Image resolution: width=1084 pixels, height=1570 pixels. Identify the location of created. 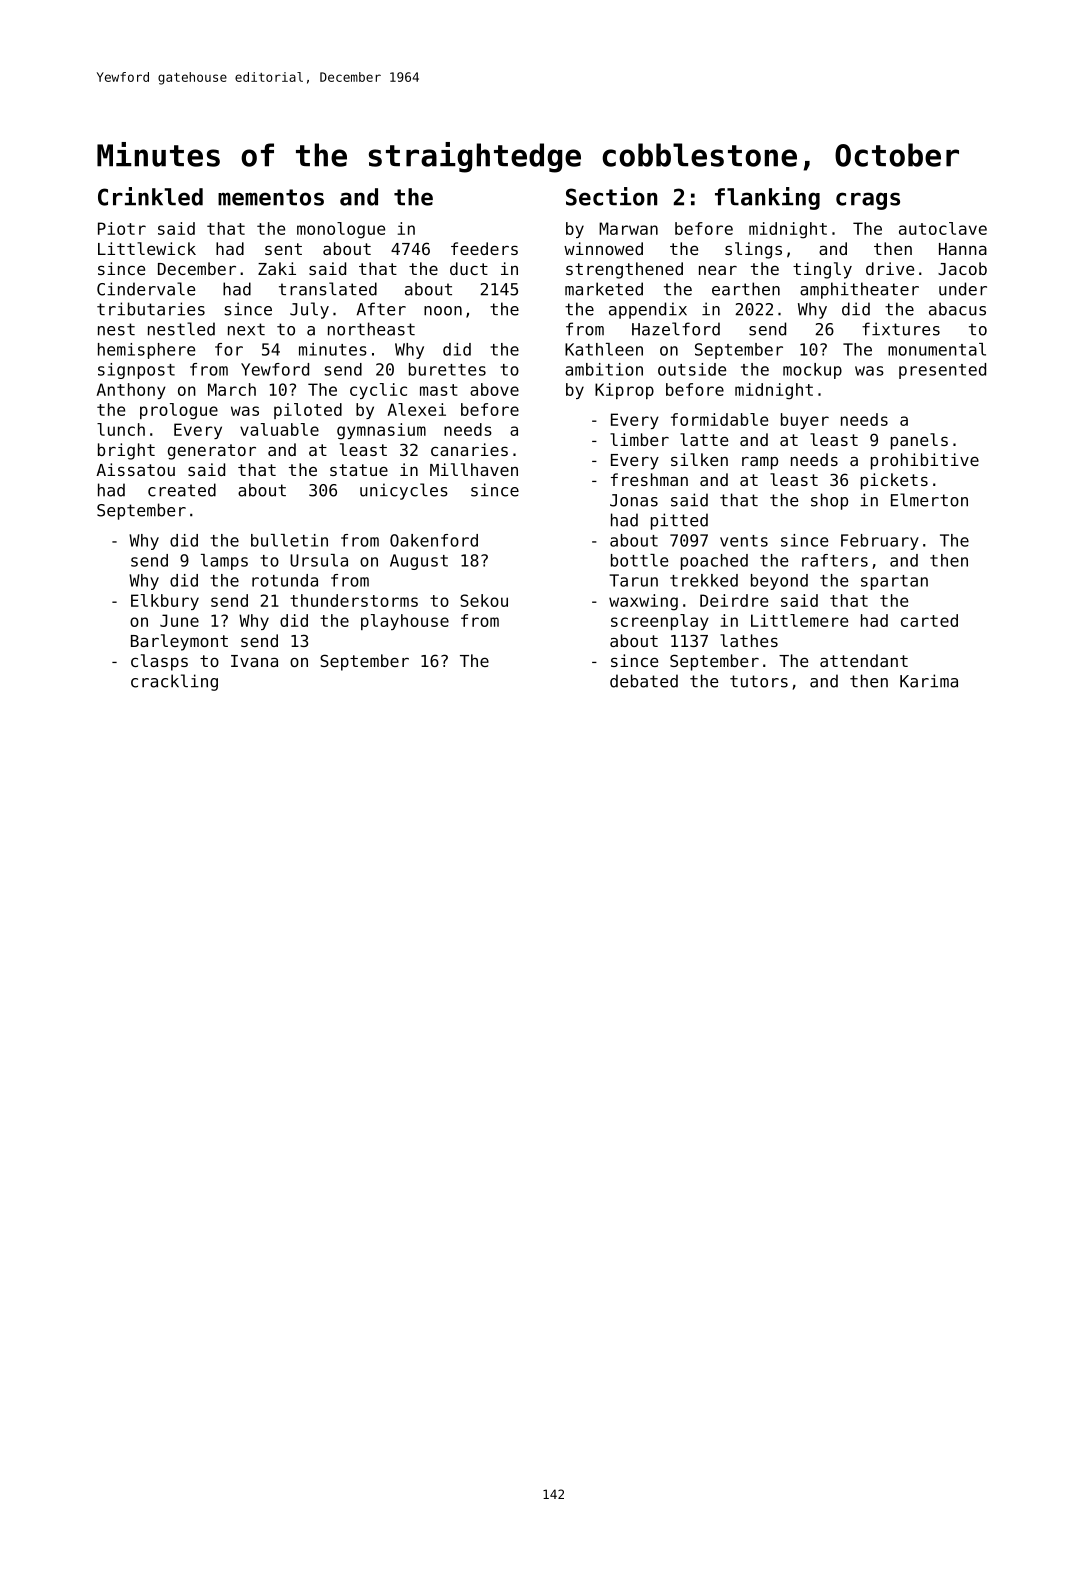
(182, 490).
